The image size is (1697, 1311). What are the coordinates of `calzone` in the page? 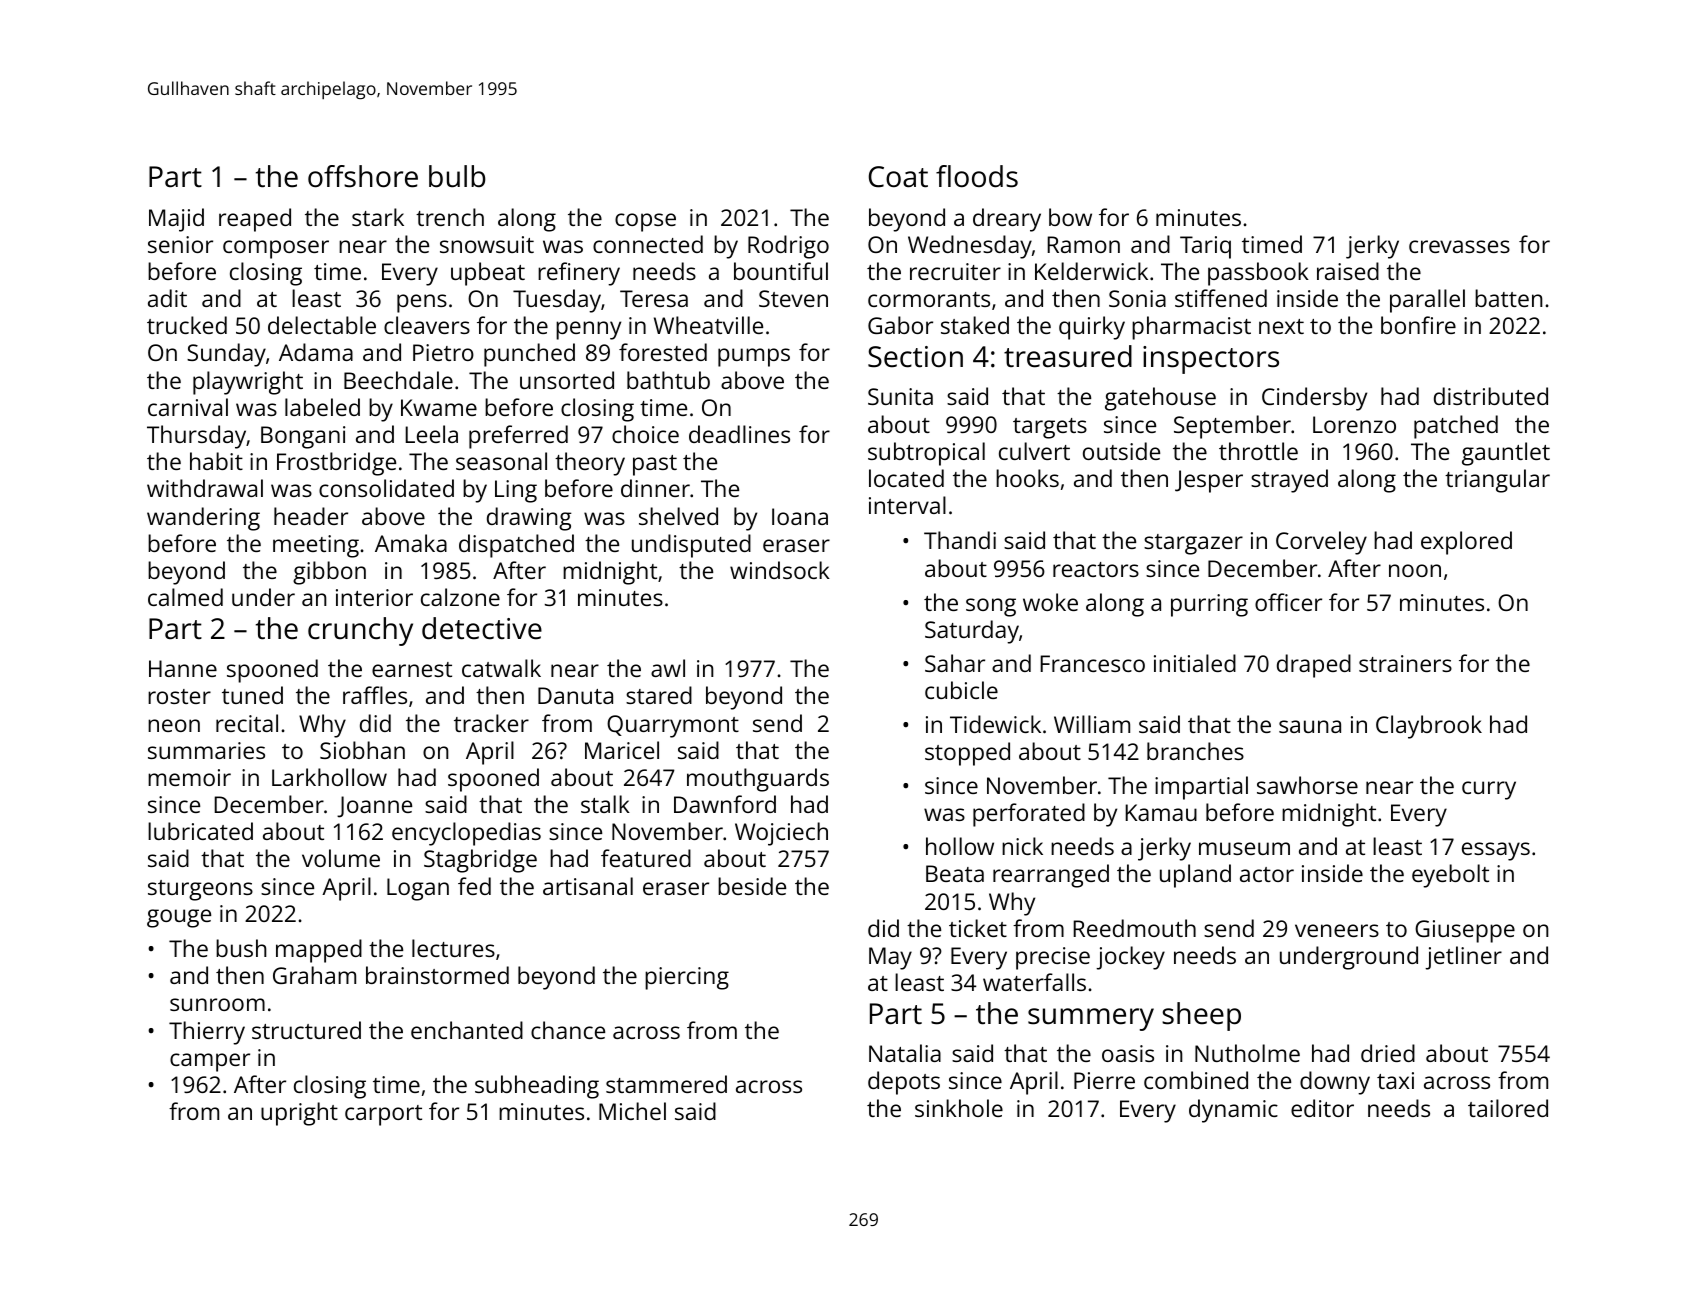 It's located at (460, 597).
